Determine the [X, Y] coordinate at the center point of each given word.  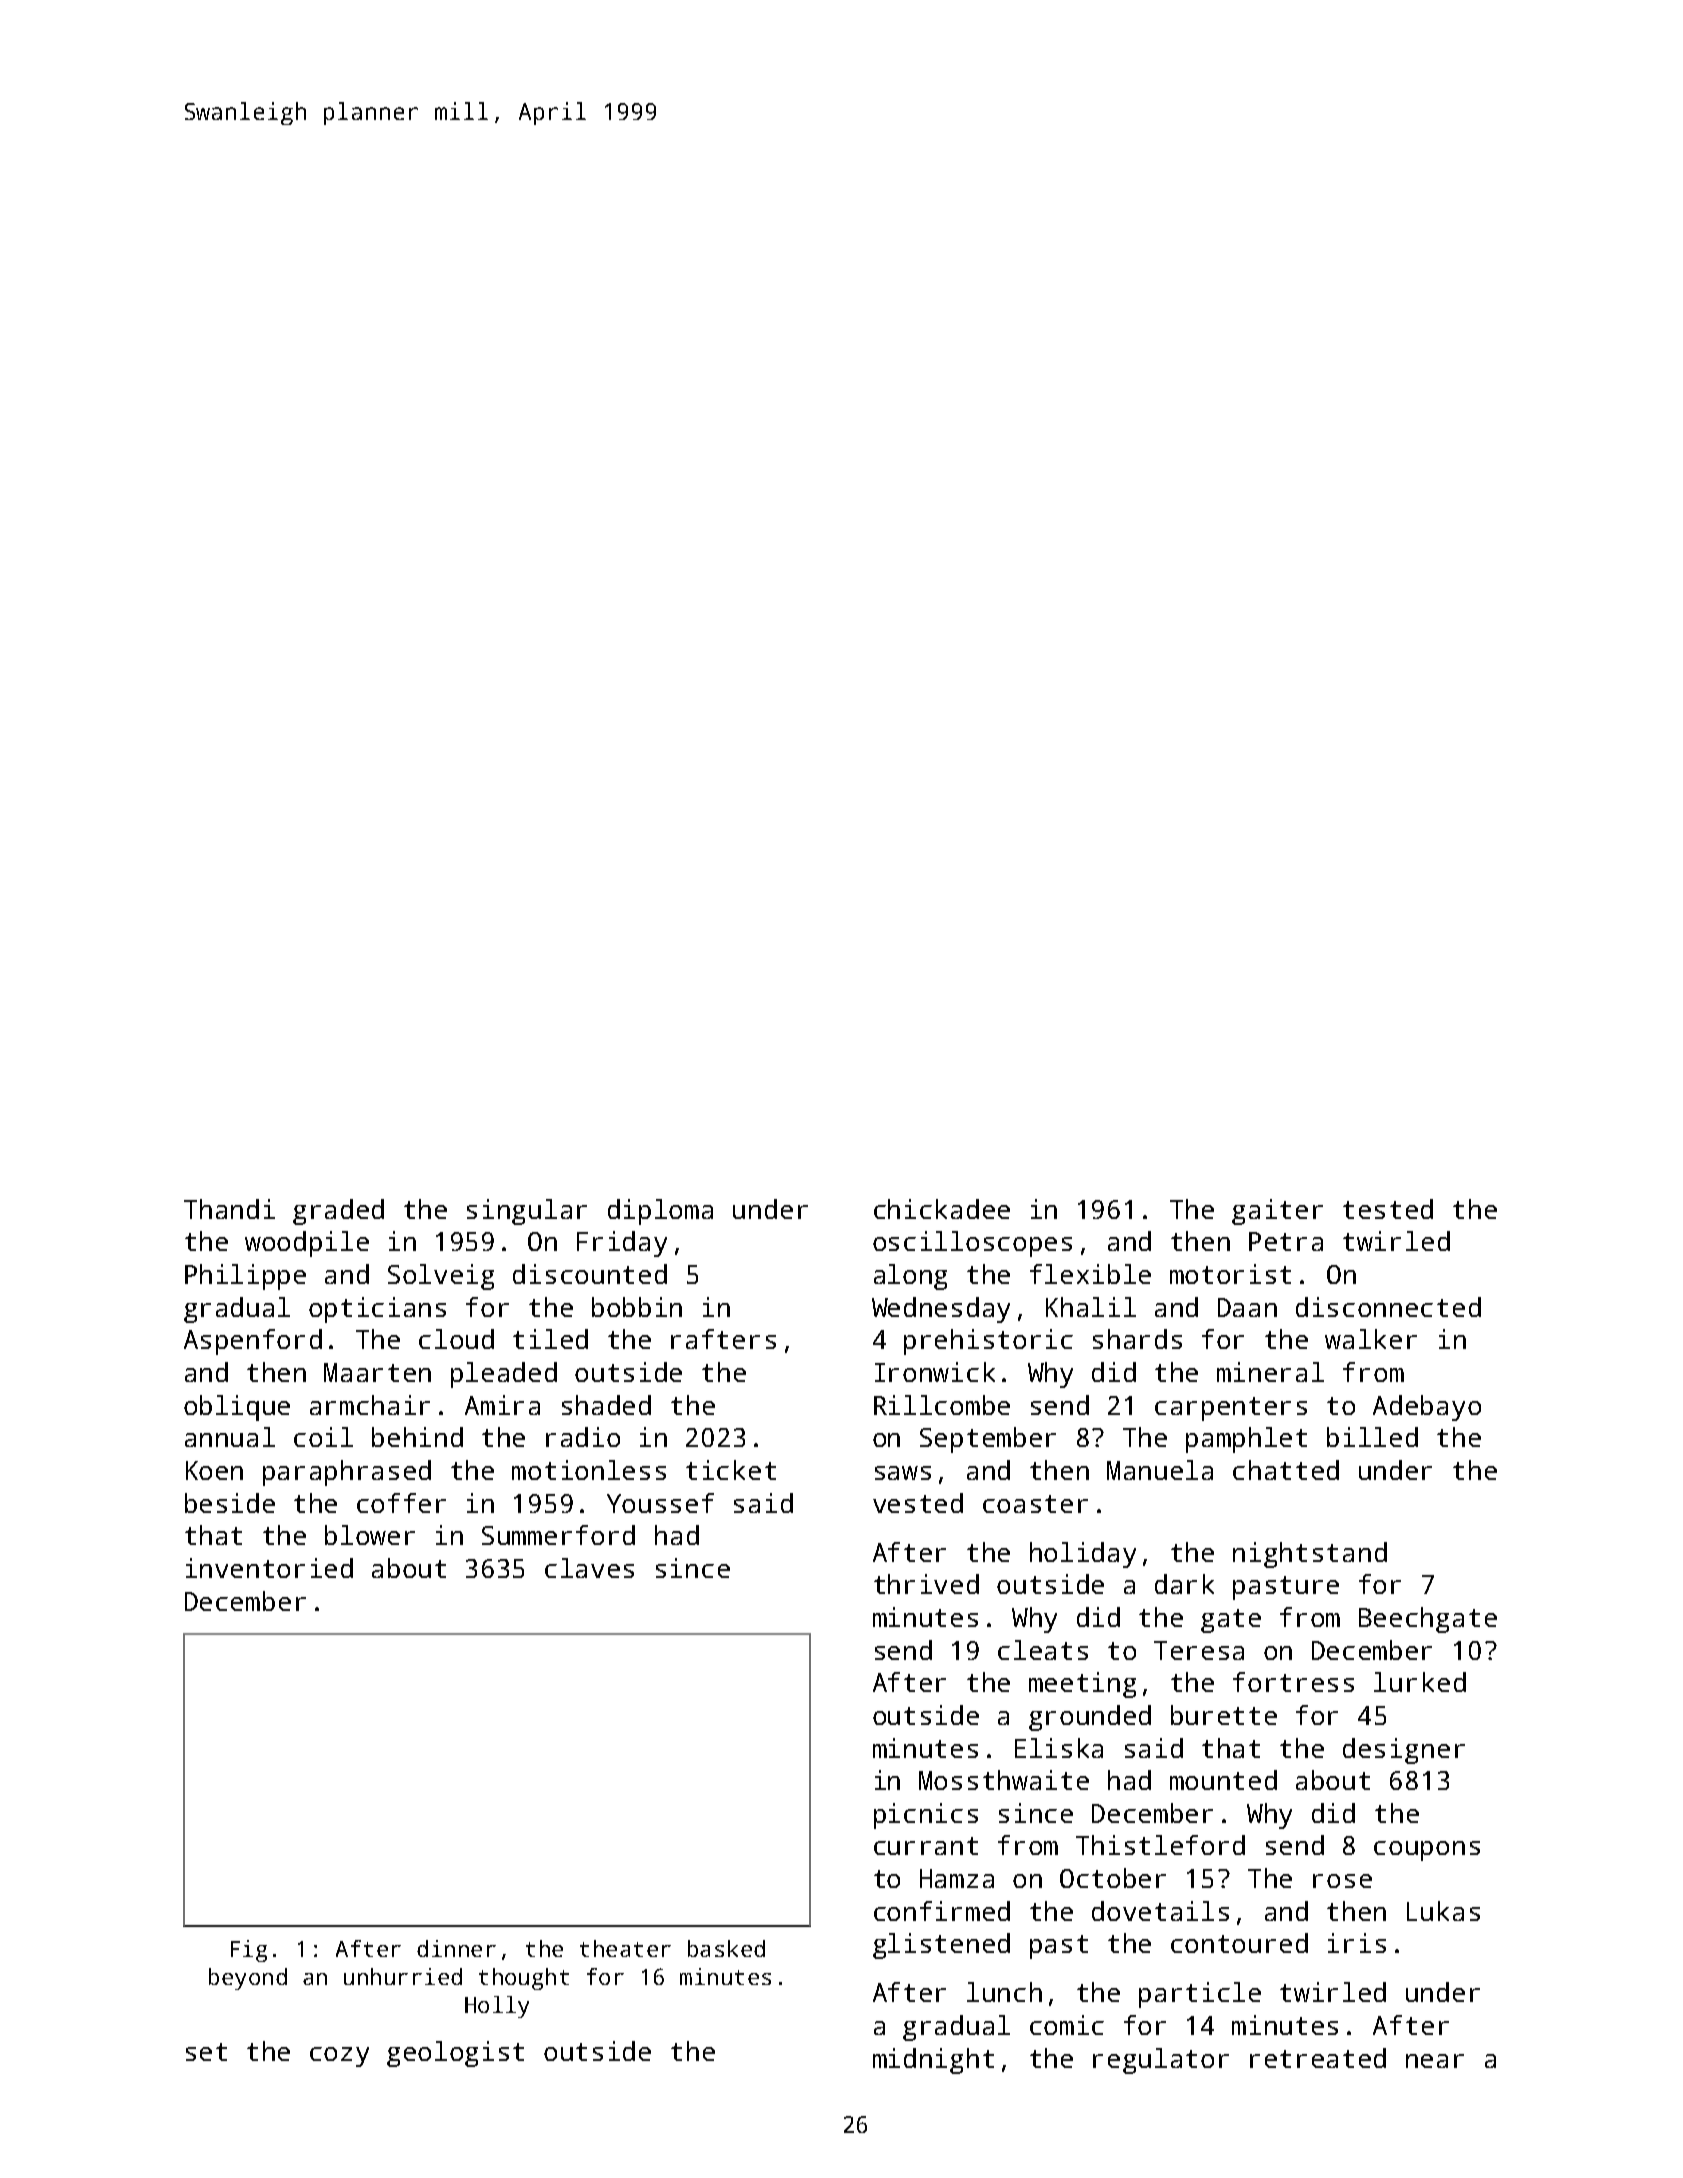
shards [1137, 1339]
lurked [1420, 1682]
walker [1371, 1339]
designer [1404, 1751]
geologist [455, 2054]
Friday [622, 1244]
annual [230, 1437]
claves [589, 1568]
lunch [1004, 1992]
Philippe [245, 1277]
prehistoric [988, 1342]
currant [926, 1846]
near [1435, 2061]
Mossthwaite [1004, 1780]
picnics [926, 1816]
